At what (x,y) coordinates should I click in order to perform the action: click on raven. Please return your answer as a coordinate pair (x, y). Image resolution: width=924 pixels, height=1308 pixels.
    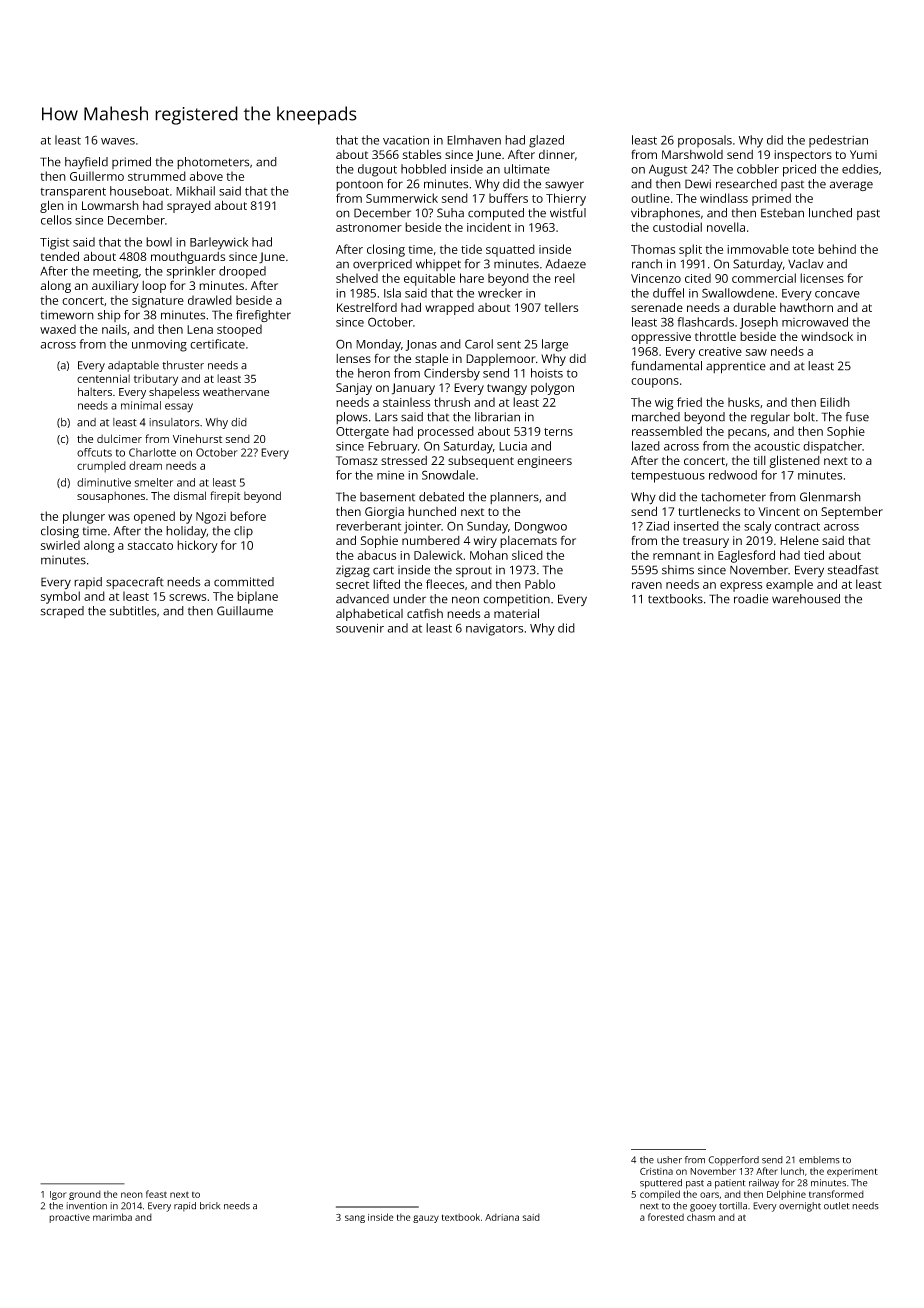
    Looking at the image, I should click on (647, 585).
